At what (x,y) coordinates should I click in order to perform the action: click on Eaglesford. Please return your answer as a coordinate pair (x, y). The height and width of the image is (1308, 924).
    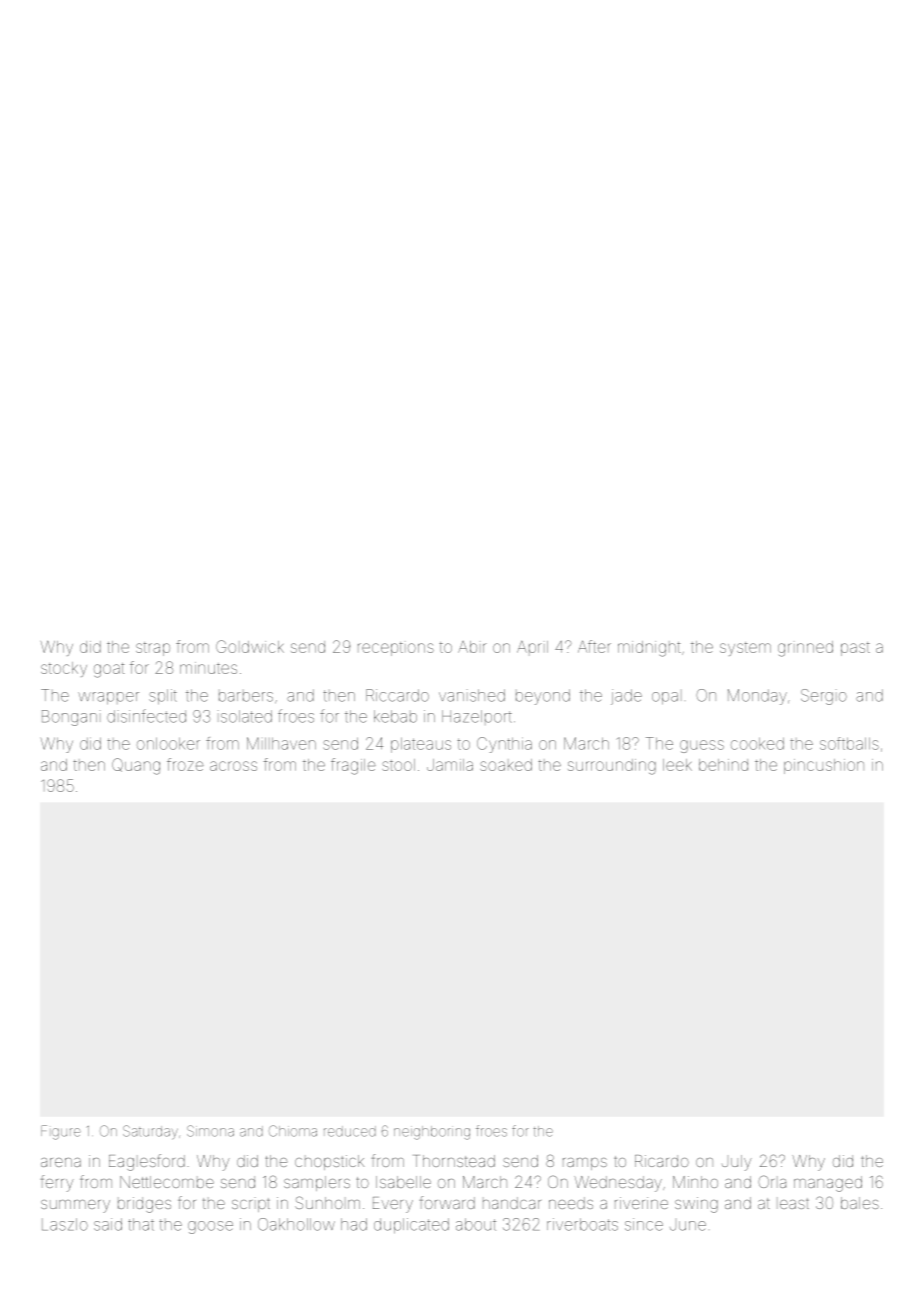
    Looking at the image, I should click on (147, 1162).
